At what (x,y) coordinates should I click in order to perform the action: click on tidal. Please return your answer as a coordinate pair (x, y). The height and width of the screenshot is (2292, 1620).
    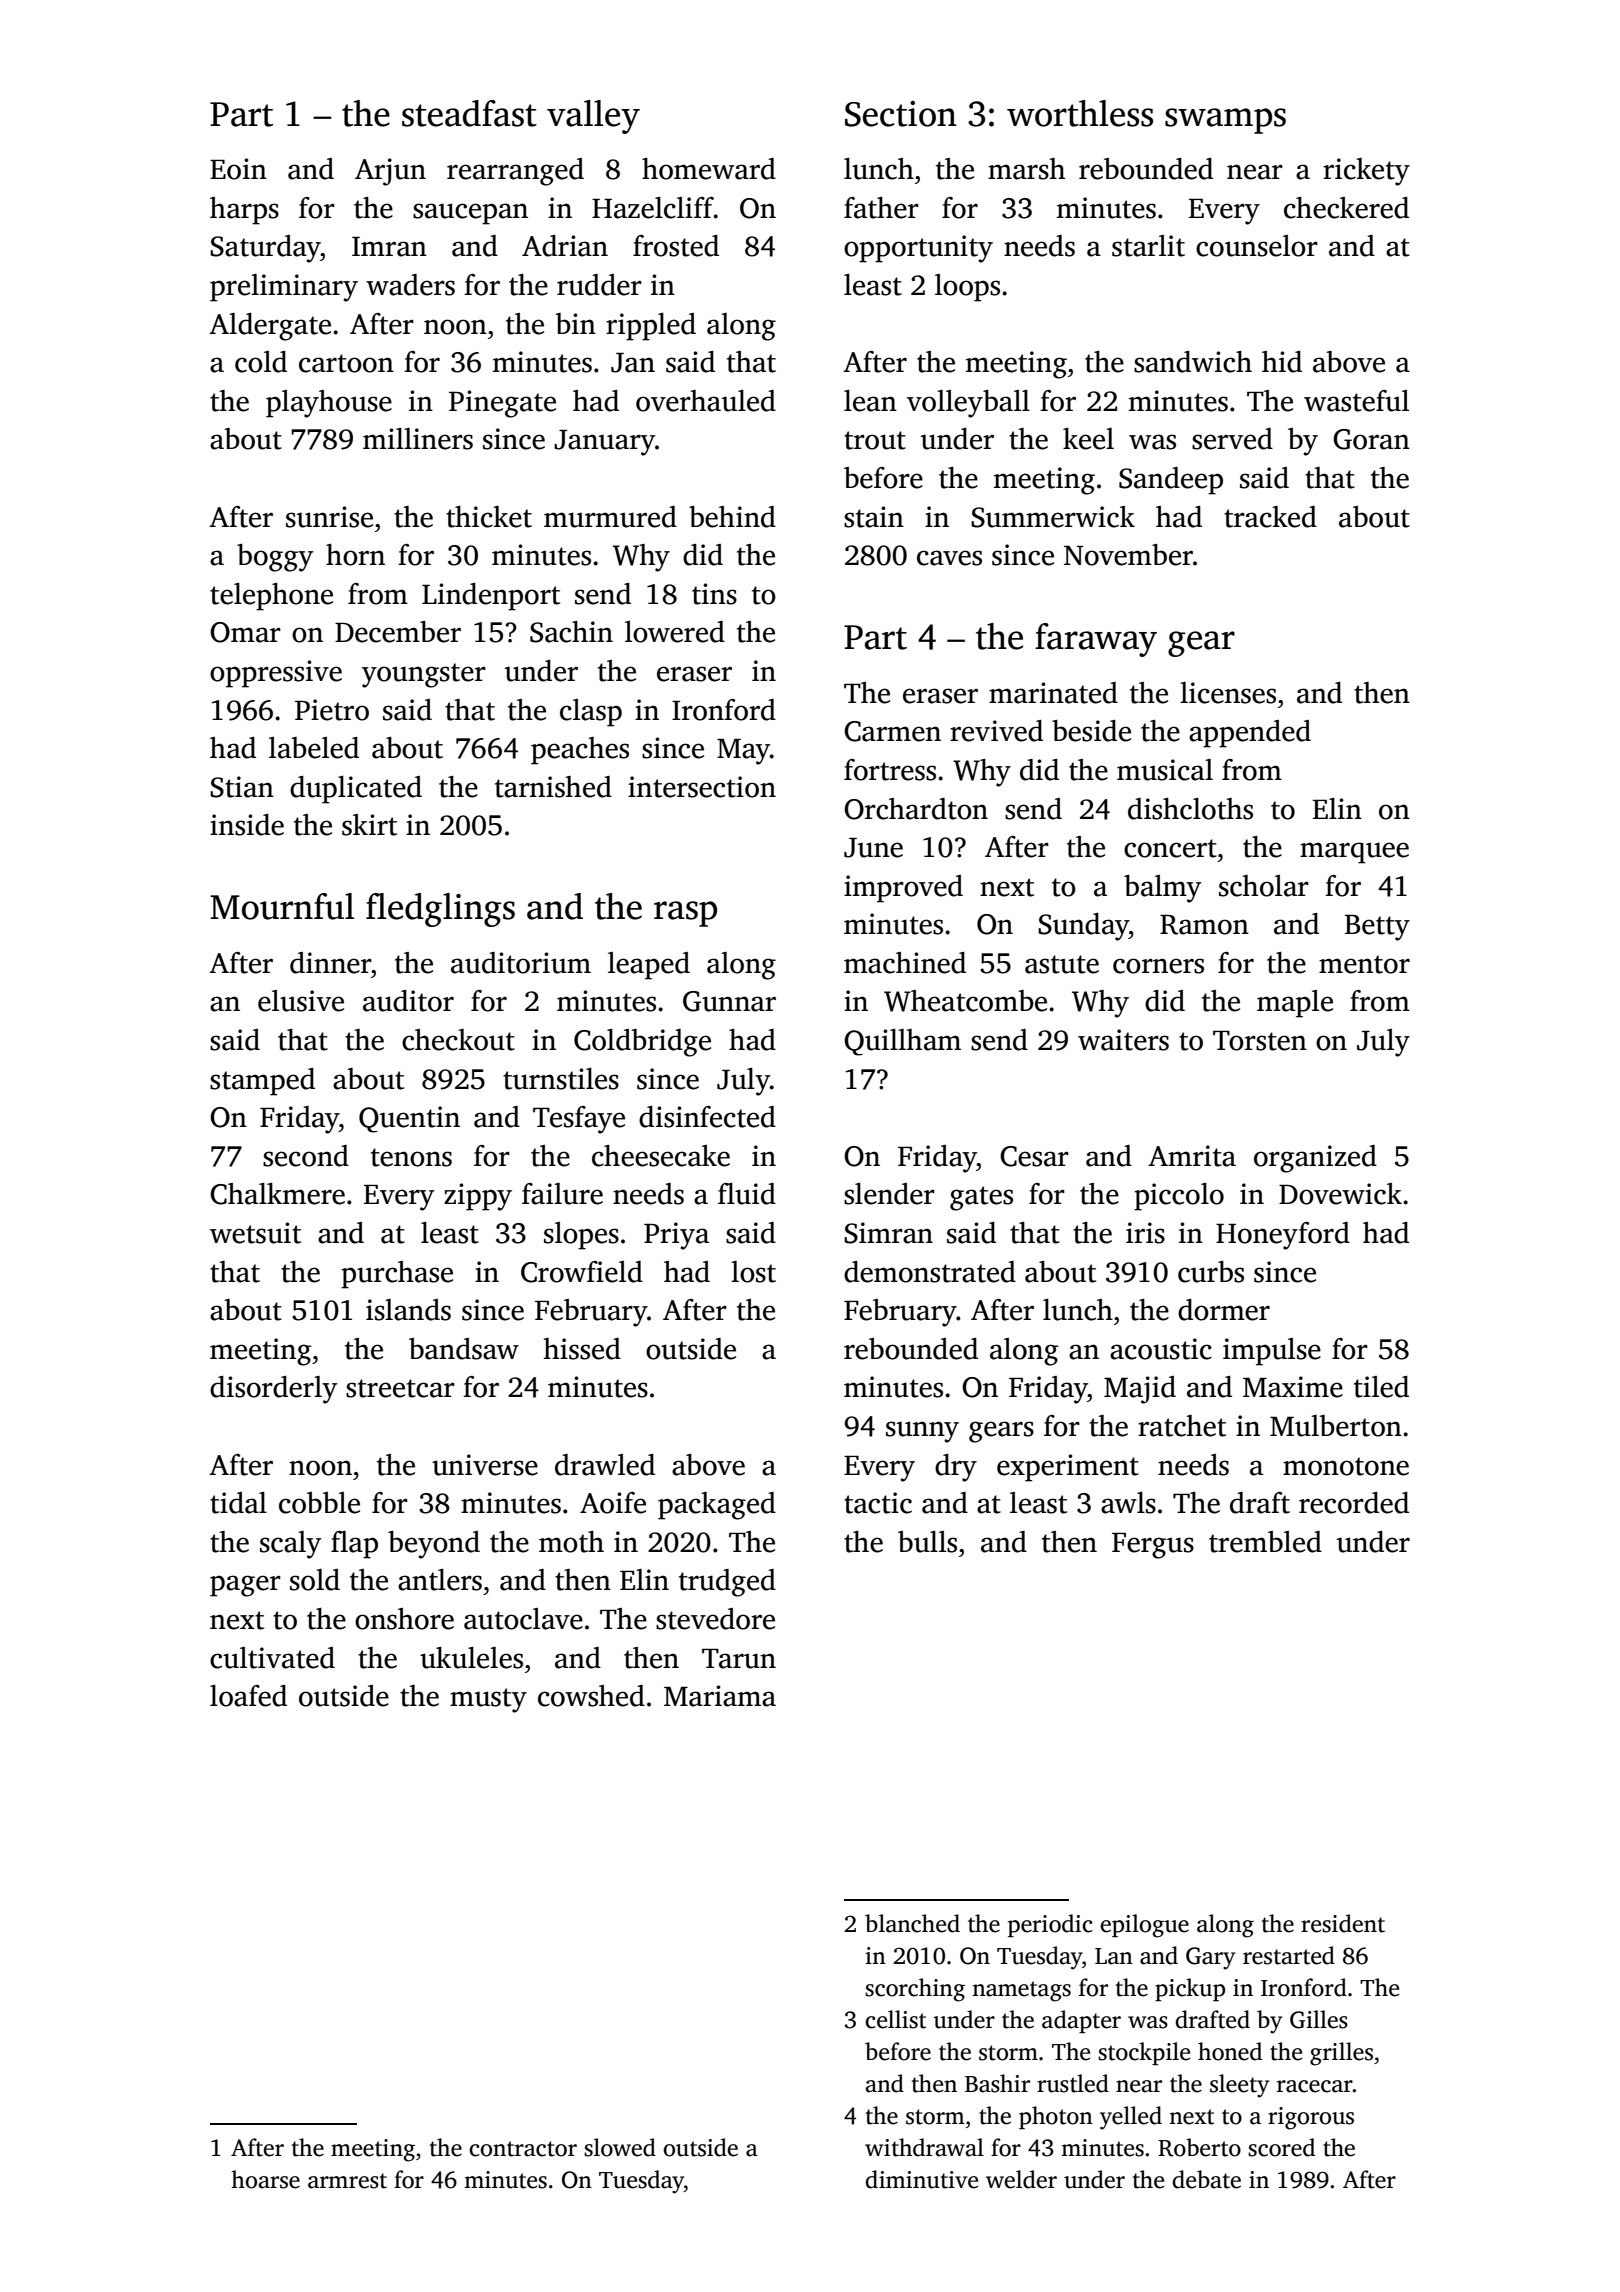
    Looking at the image, I should click on (238, 1503).
